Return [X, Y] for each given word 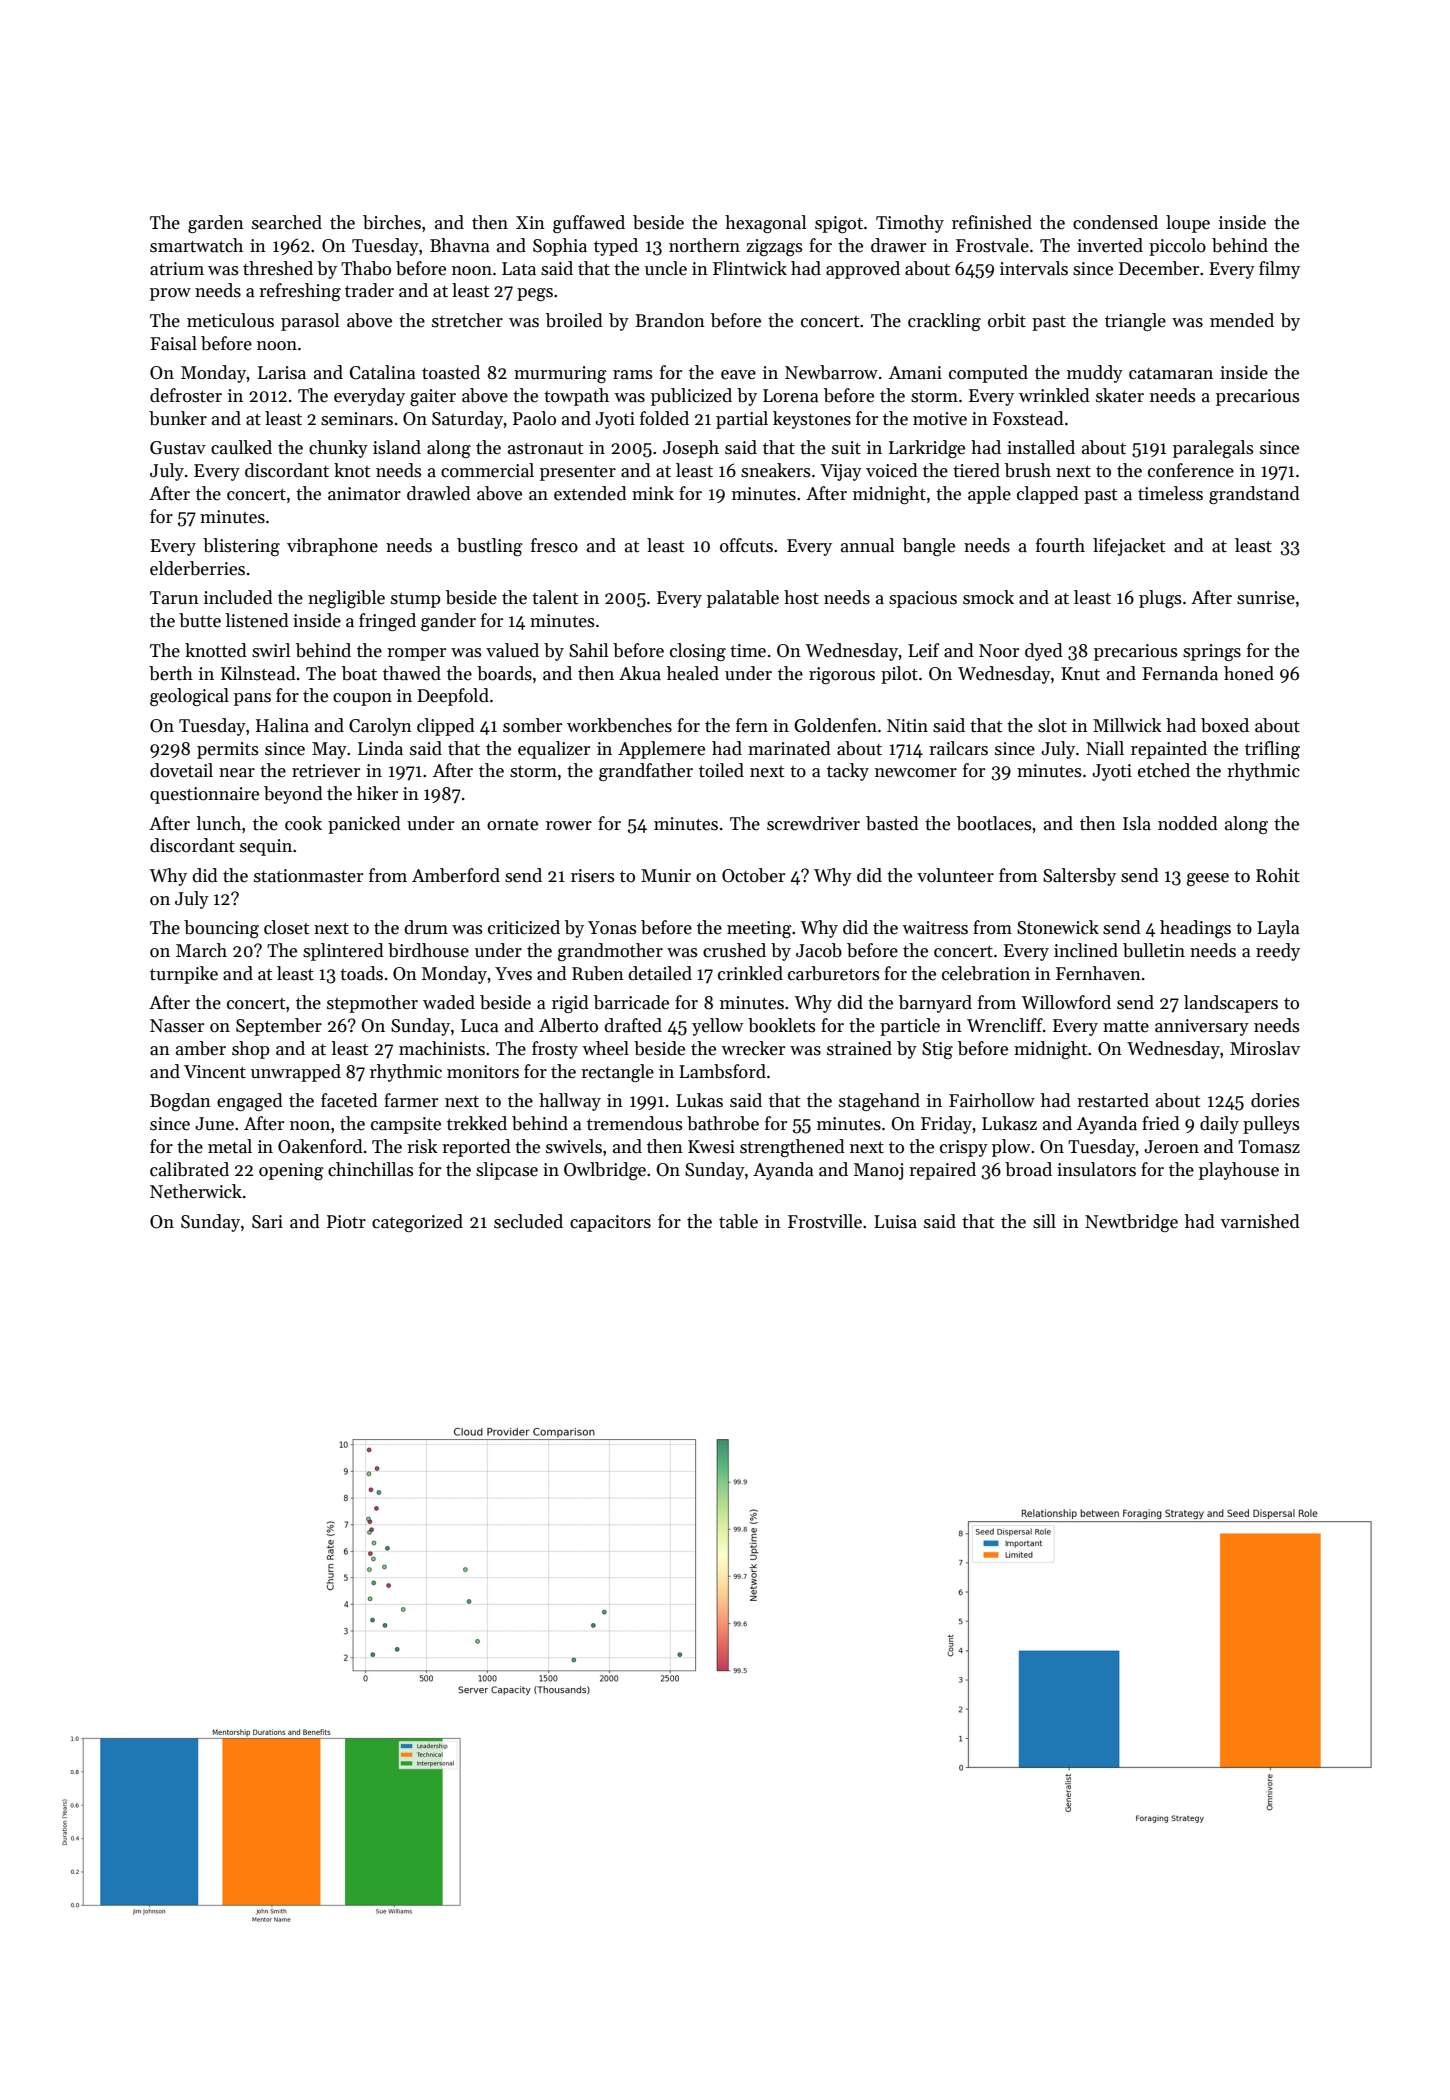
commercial [487, 470]
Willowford [1066, 1002]
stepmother [372, 1004]
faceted [349, 1100]
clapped [1048, 495]
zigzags [774, 247]
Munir [666, 876]
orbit [1007, 320]
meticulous [230, 320]
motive [940, 419]
